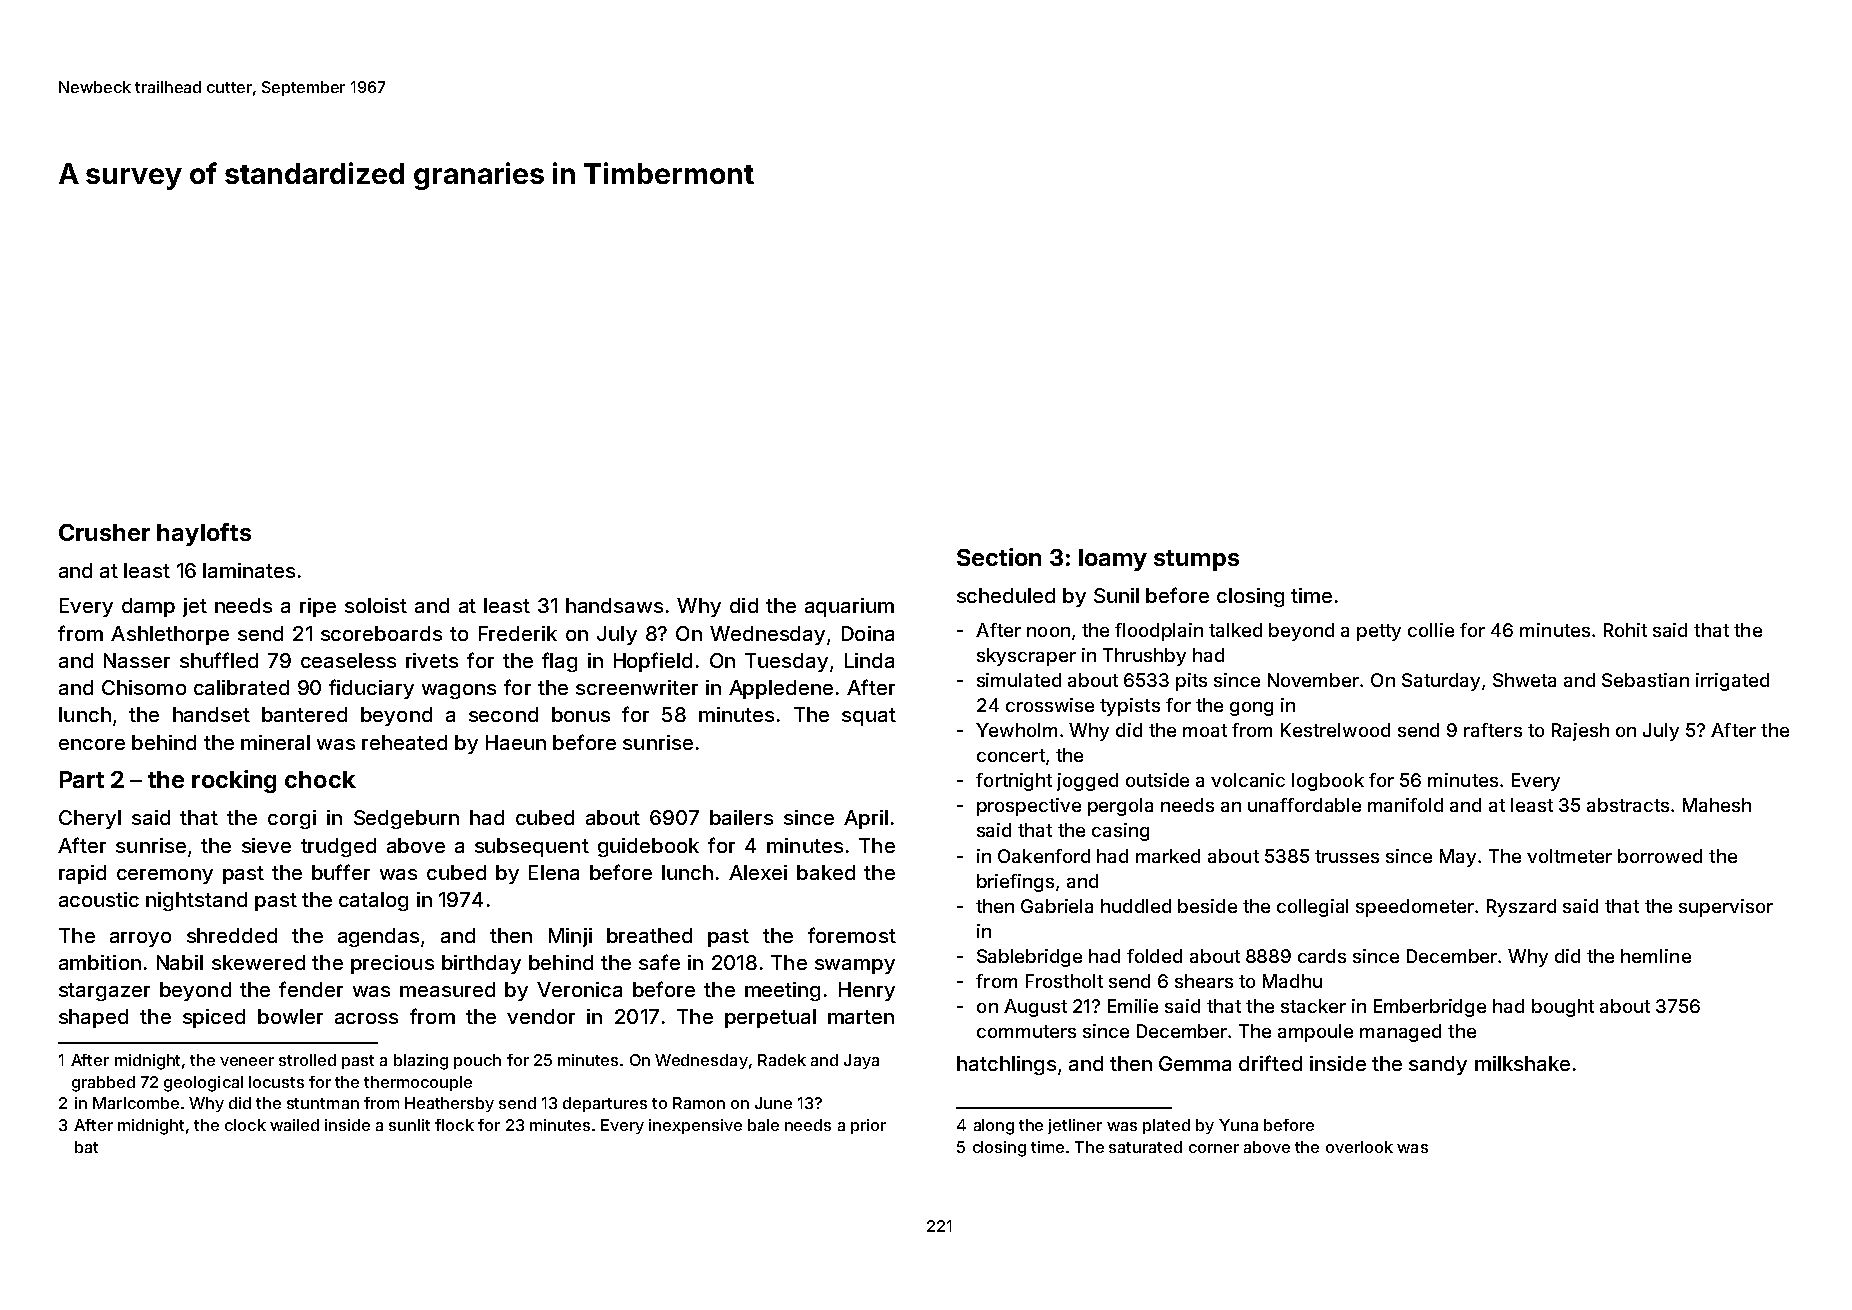  Describe the element at coordinates (1625, 630) in the screenshot. I see `Rohit` at that location.
